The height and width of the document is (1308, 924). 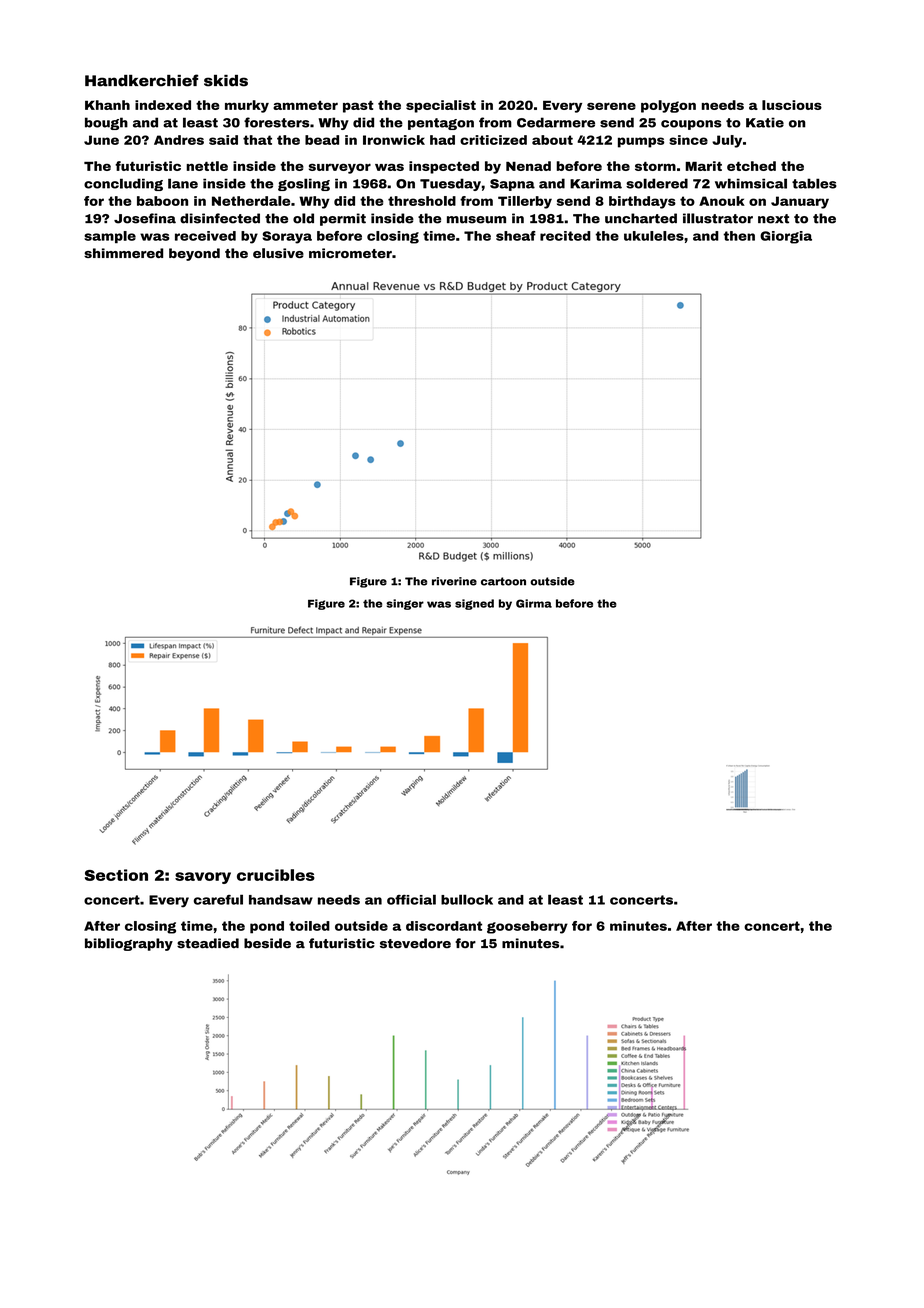 What do you see at coordinates (203, 878) in the document?
I see `savory` at bounding box center [203, 878].
